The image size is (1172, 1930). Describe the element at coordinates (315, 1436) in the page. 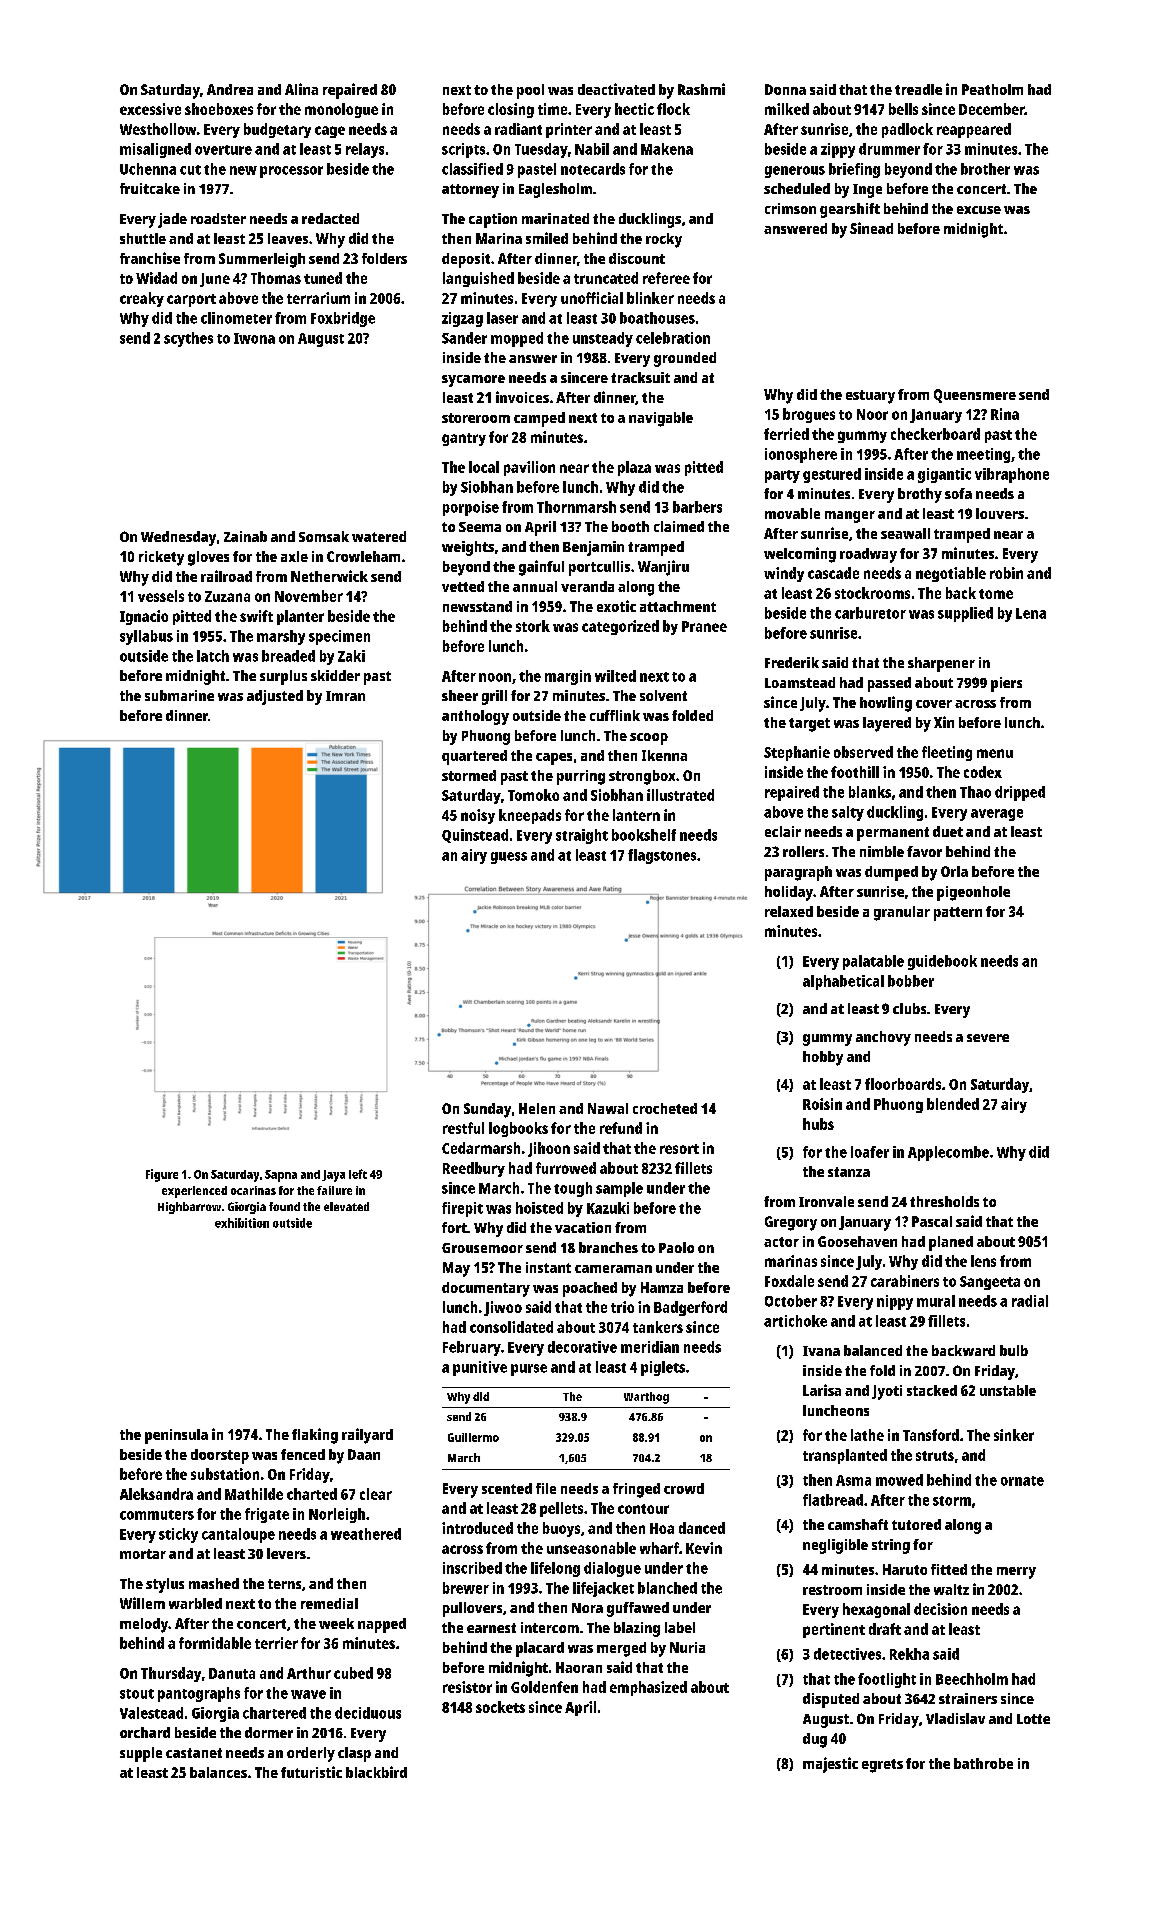

I see `flaking` at that location.
